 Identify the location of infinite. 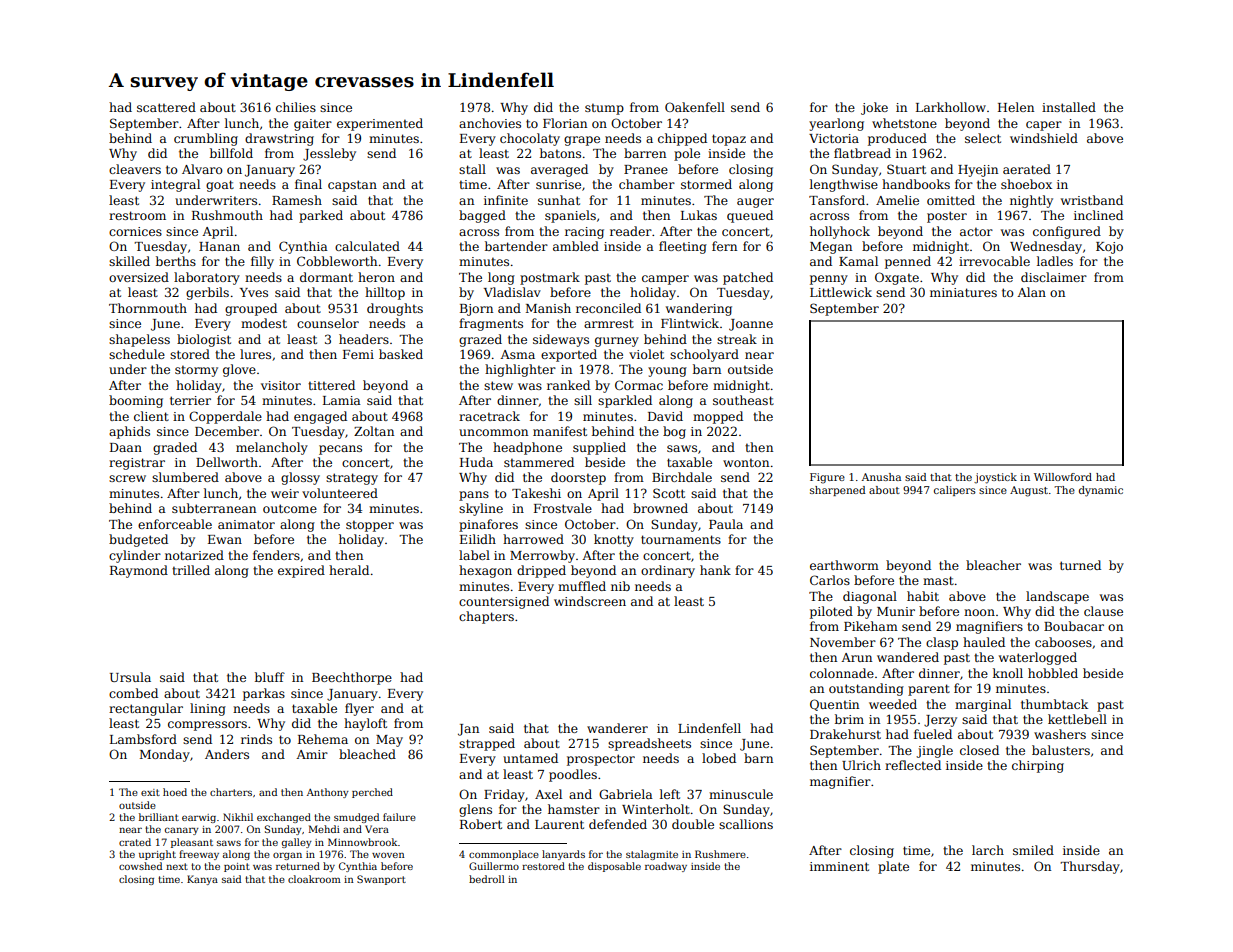
(506, 200).
